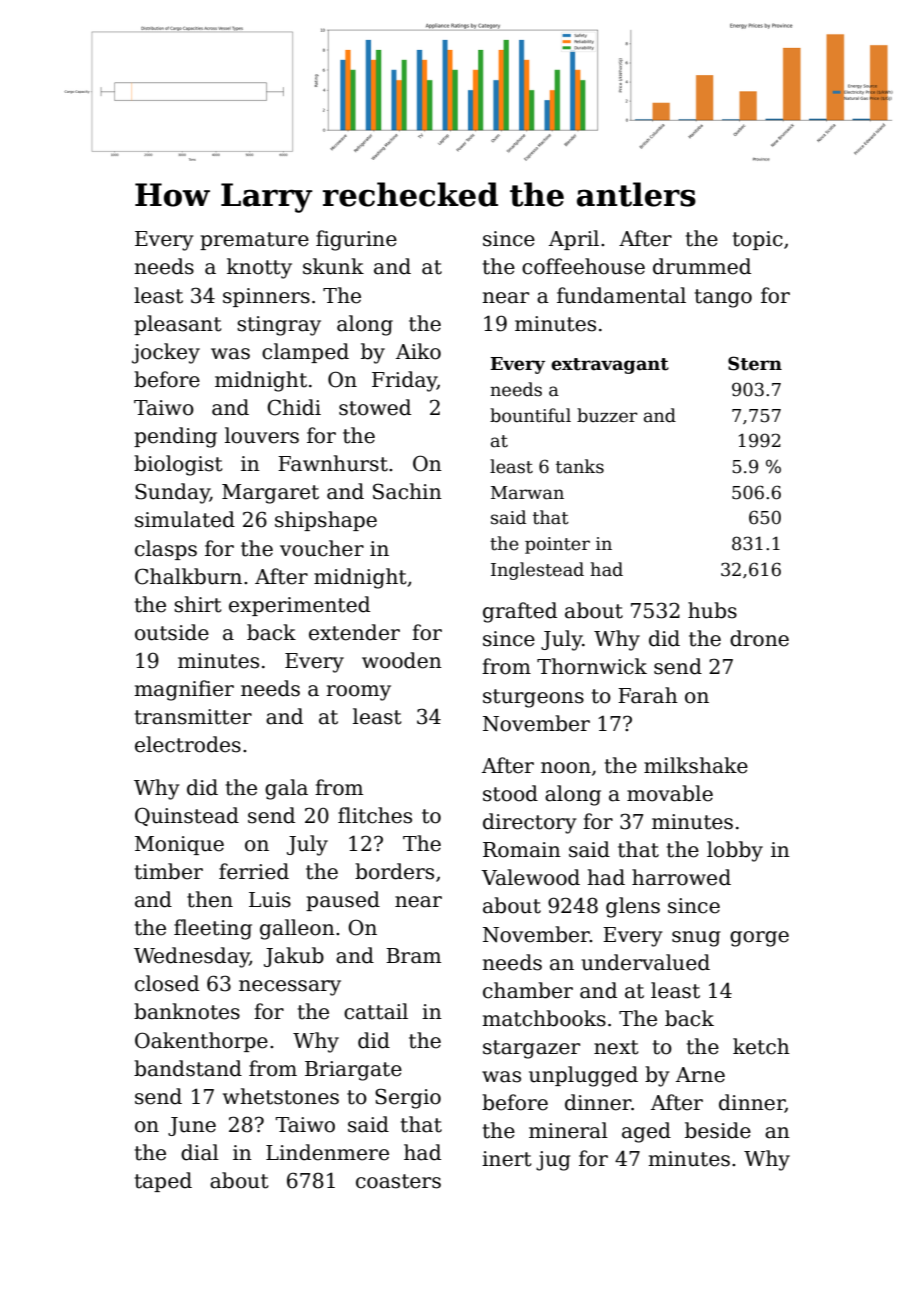 This image has height=1311, width=924. Describe the element at coordinates (327, 1152) in the image. I see `Lindenmere` at that location.
